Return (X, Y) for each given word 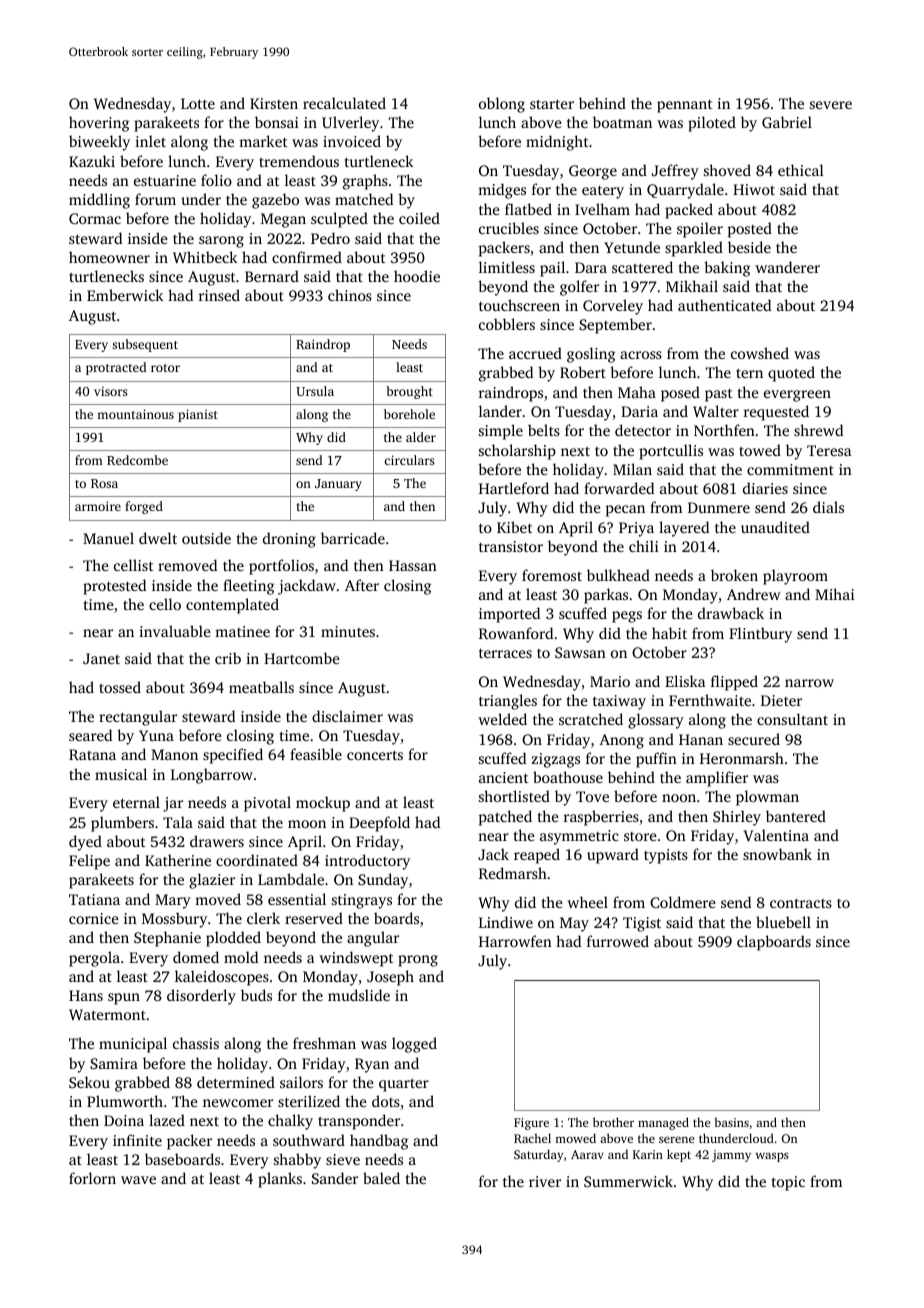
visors (111, 391)
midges (502, 191)
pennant (685, 106)
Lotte (198, 103)
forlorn (92, 1178)
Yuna (156, 735)
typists (666, 856)
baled (381, 1178)
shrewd (818, 430)
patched (505, 818)
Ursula (315, 391)
